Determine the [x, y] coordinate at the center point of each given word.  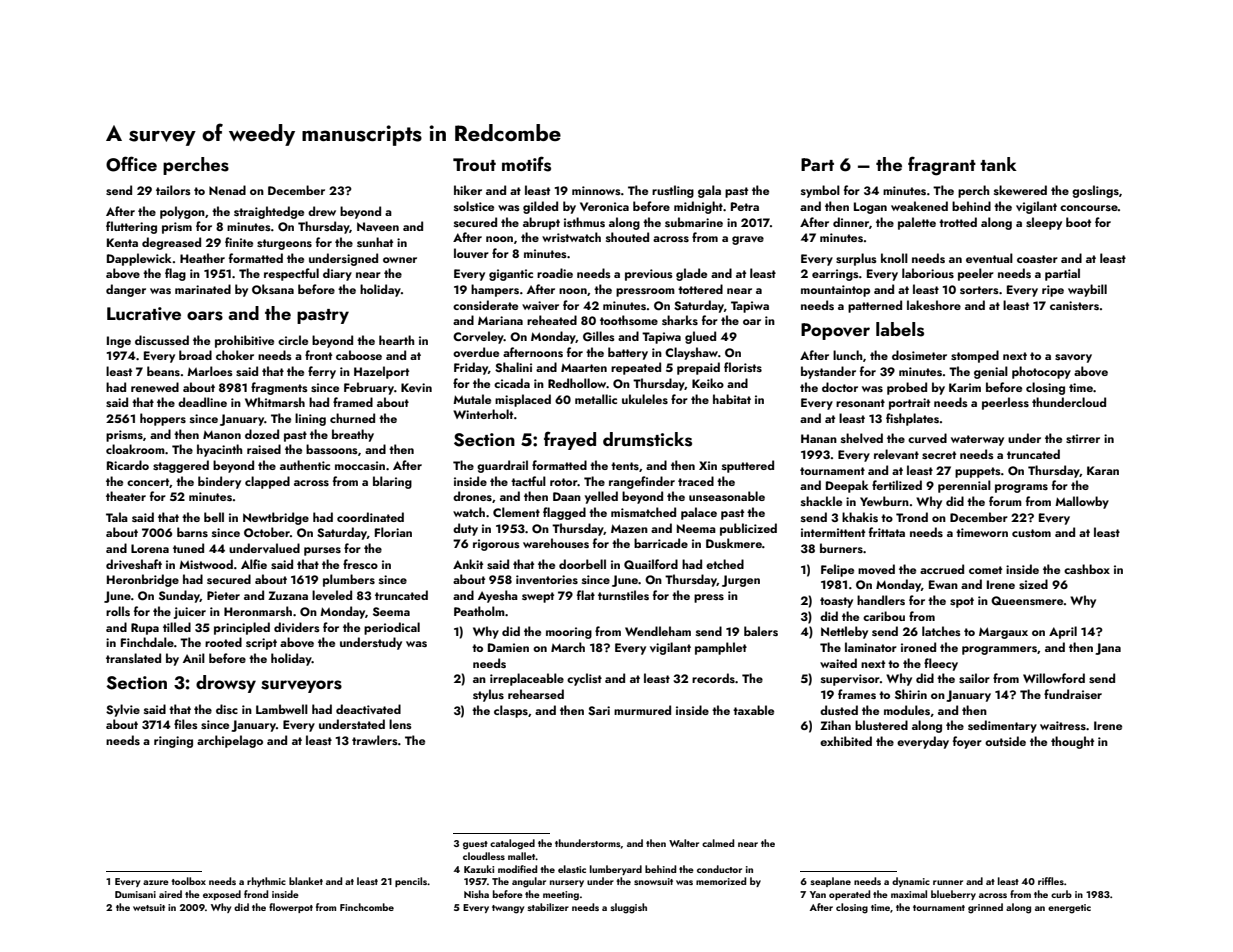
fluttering [131, 227]
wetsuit [149, 907]
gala [709, 191]
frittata [887, 532]
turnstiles [623, 595]
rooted [223, 642]
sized [1033, 584]
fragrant [942, 166]
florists [743, 367]
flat [586, 595]
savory [1073, 358]
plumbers [349, 580]
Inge [119, 342]
